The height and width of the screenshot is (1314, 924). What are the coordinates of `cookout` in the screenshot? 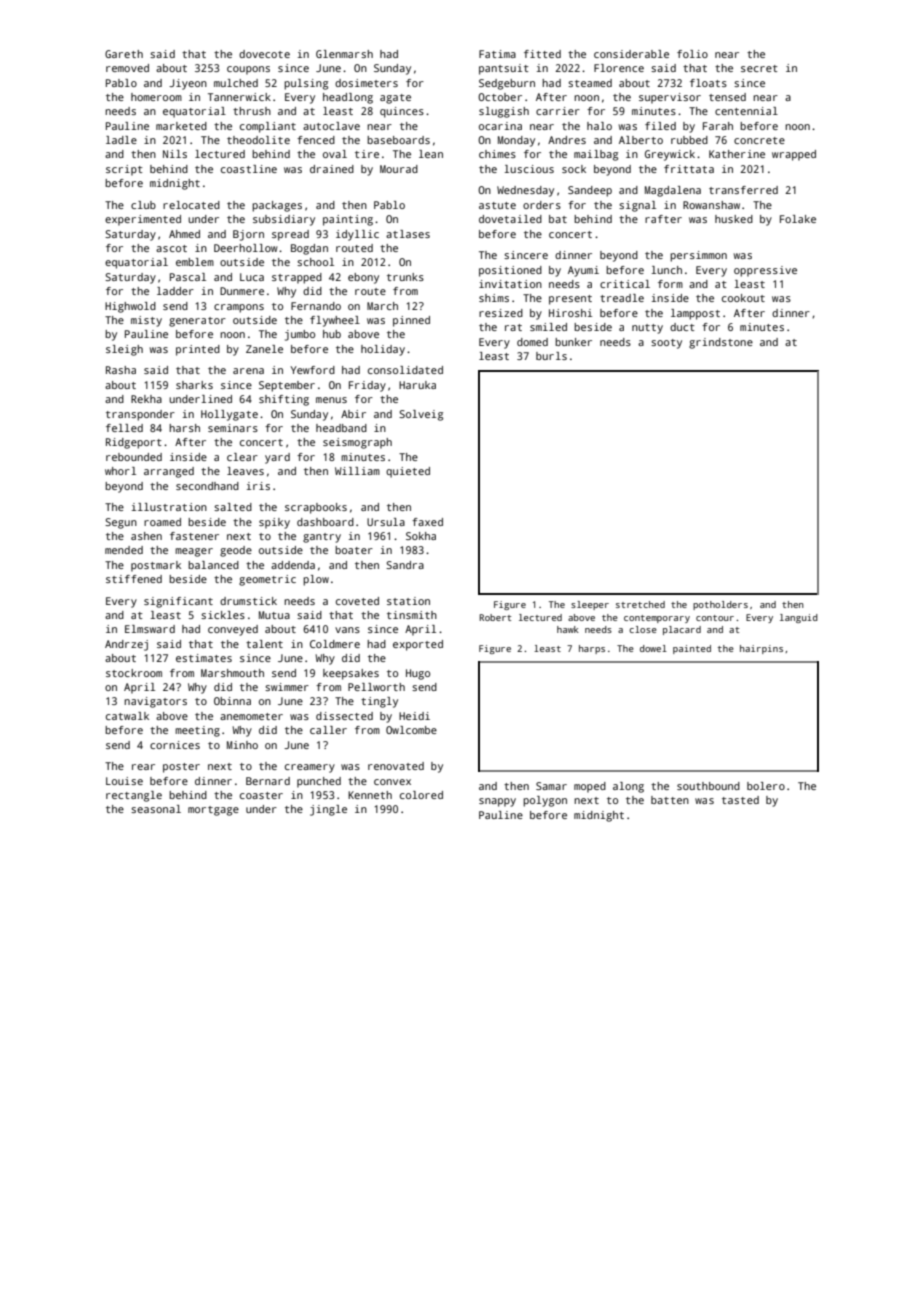 It's located at (743, 298).
